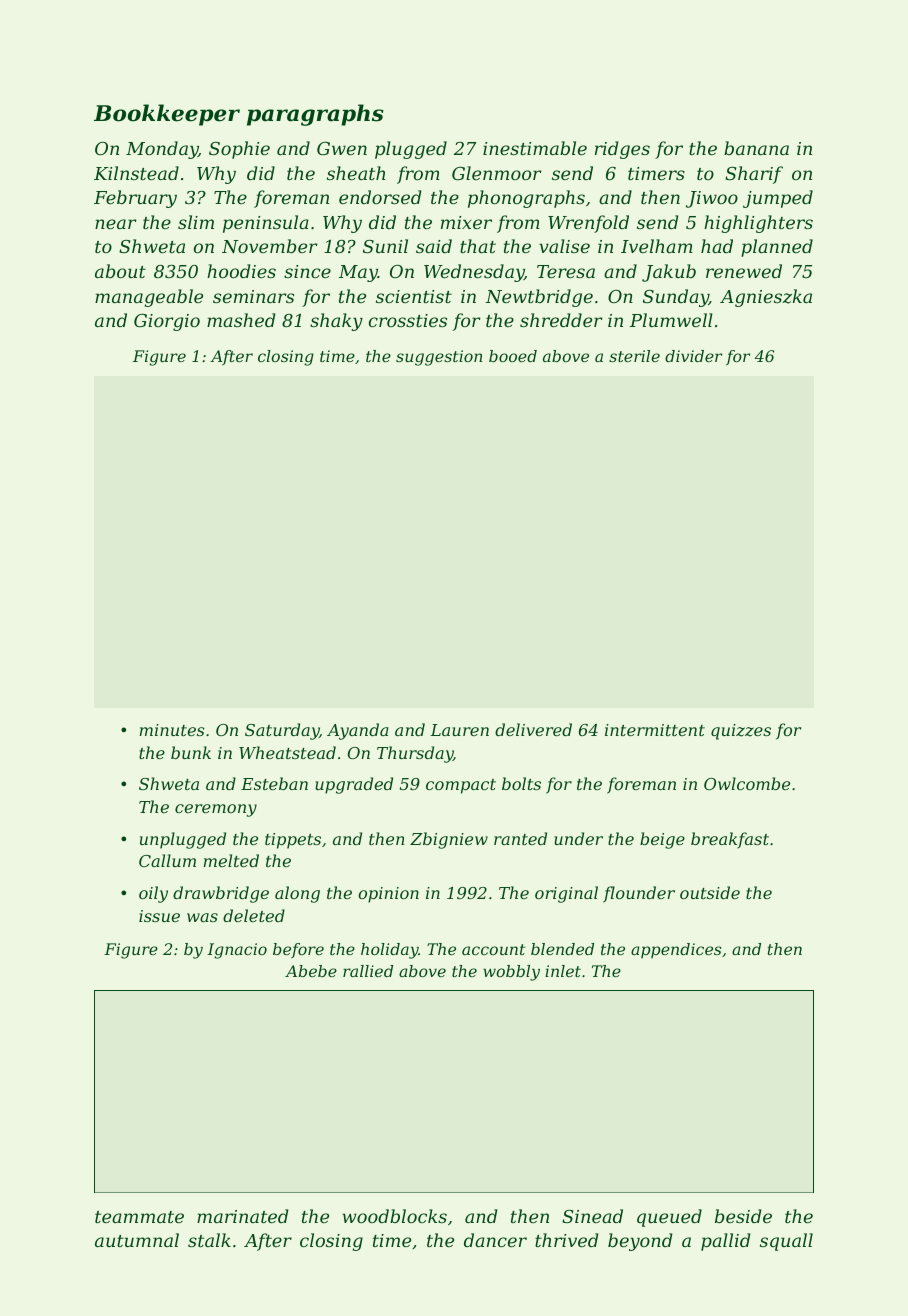 The height and width of the screenshot is (1316, 908). What do you see at coordinates (710, 892) in the screenshot?
I see `outside` at bounding box center [710, 892].
